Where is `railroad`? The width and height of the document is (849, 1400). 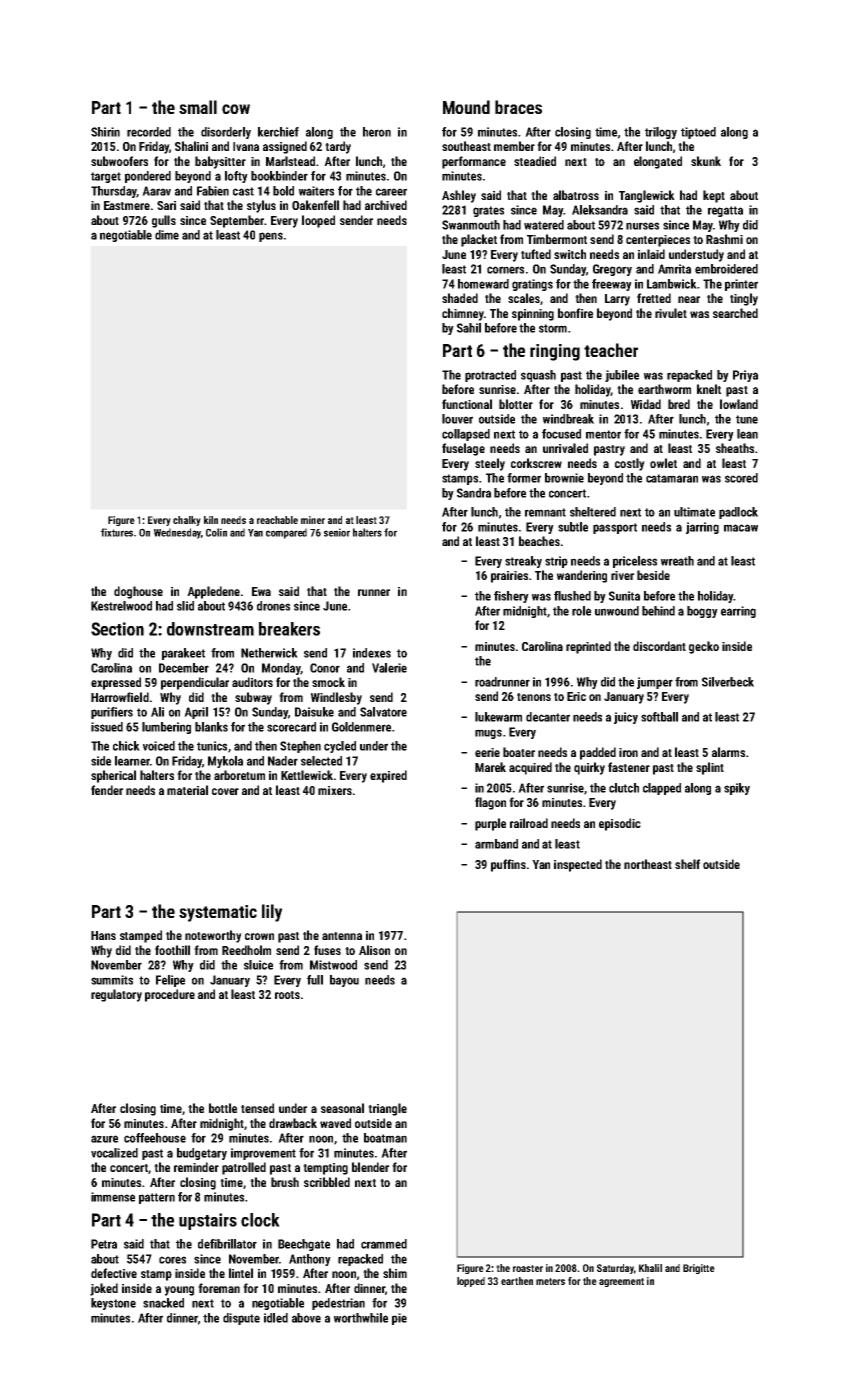
railroad is located at coordinates (529, 823).
